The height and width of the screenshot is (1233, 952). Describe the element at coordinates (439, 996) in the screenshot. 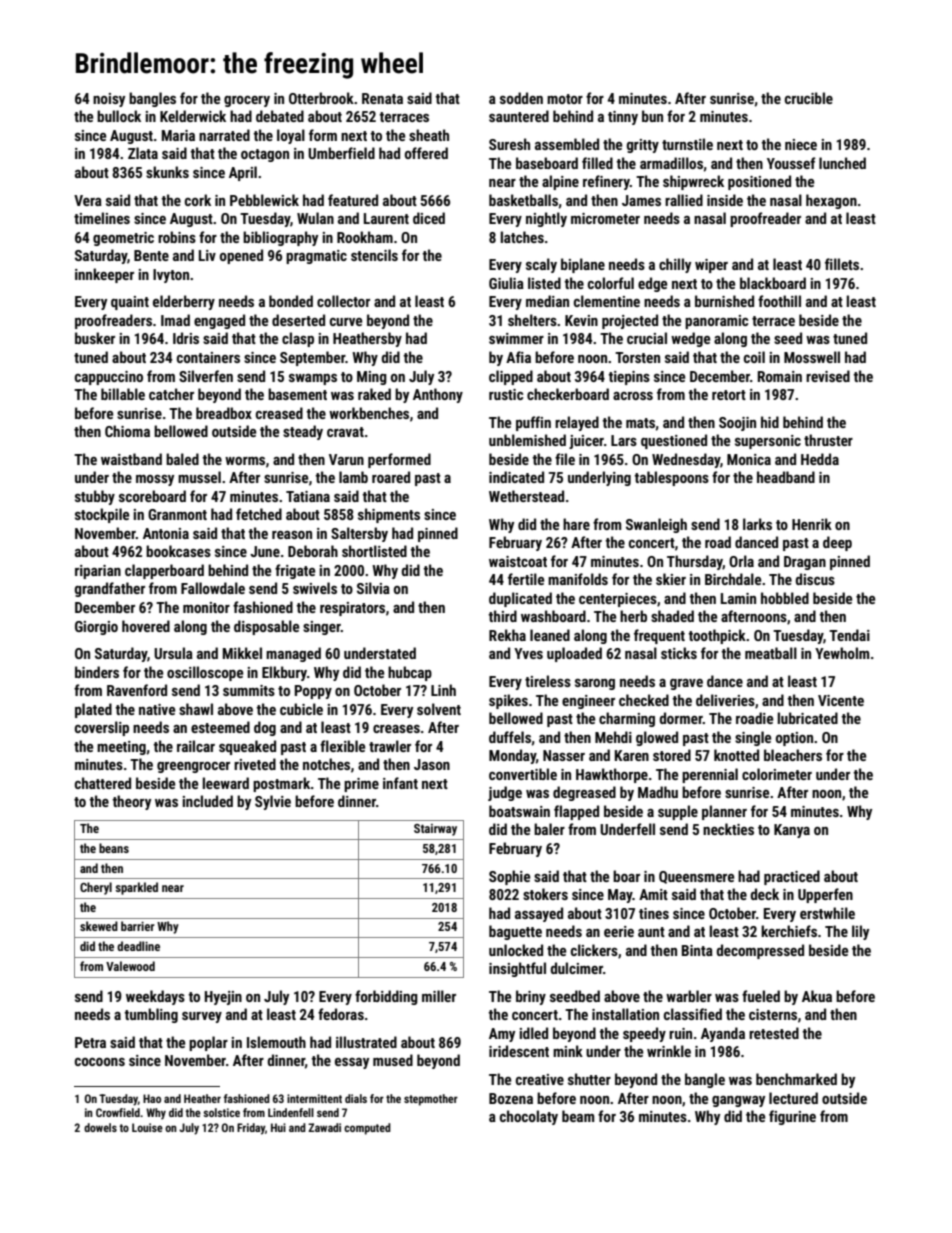

I see `miller` at that location.
